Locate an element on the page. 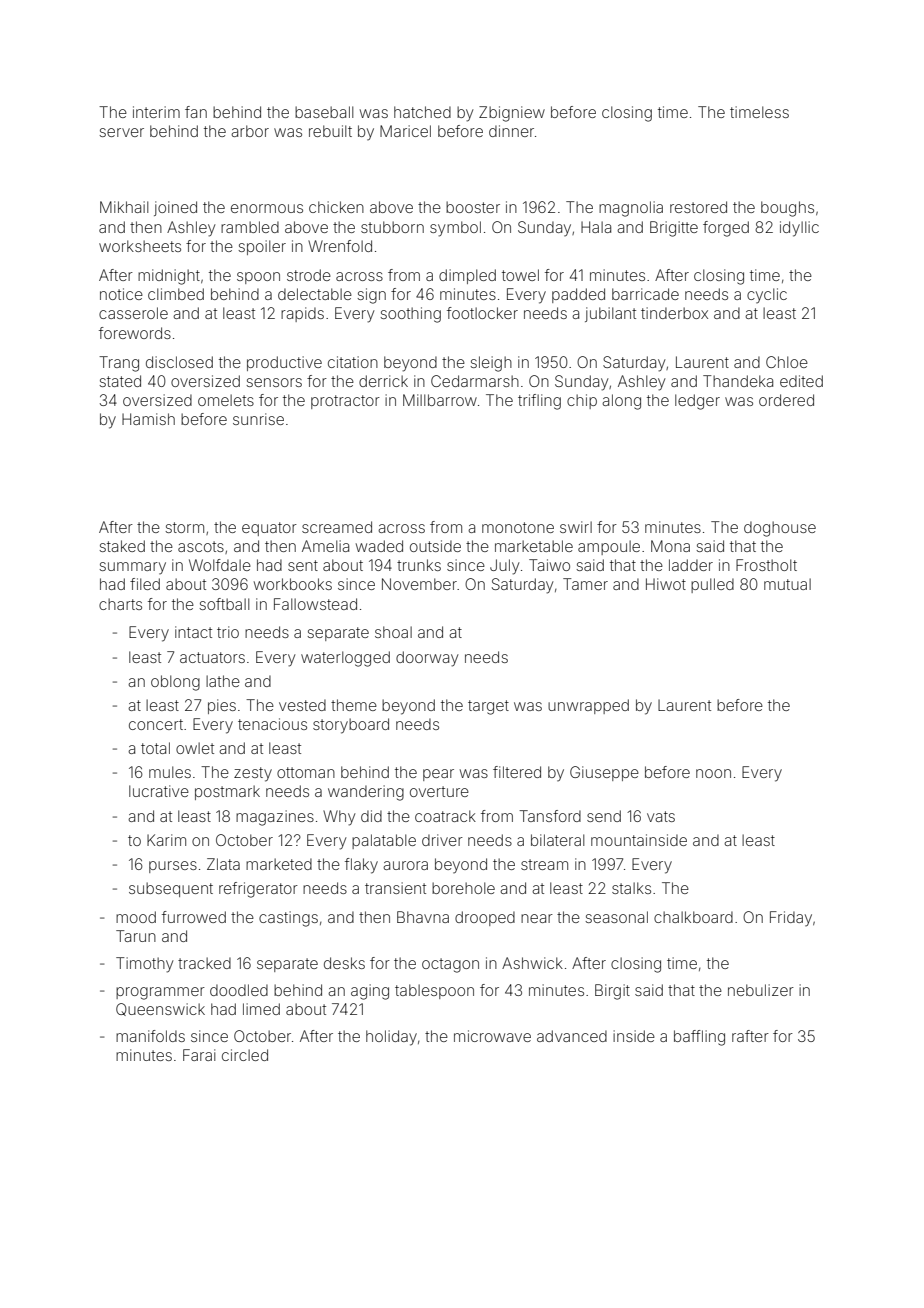  castings is located at coordinates (288, 919).
